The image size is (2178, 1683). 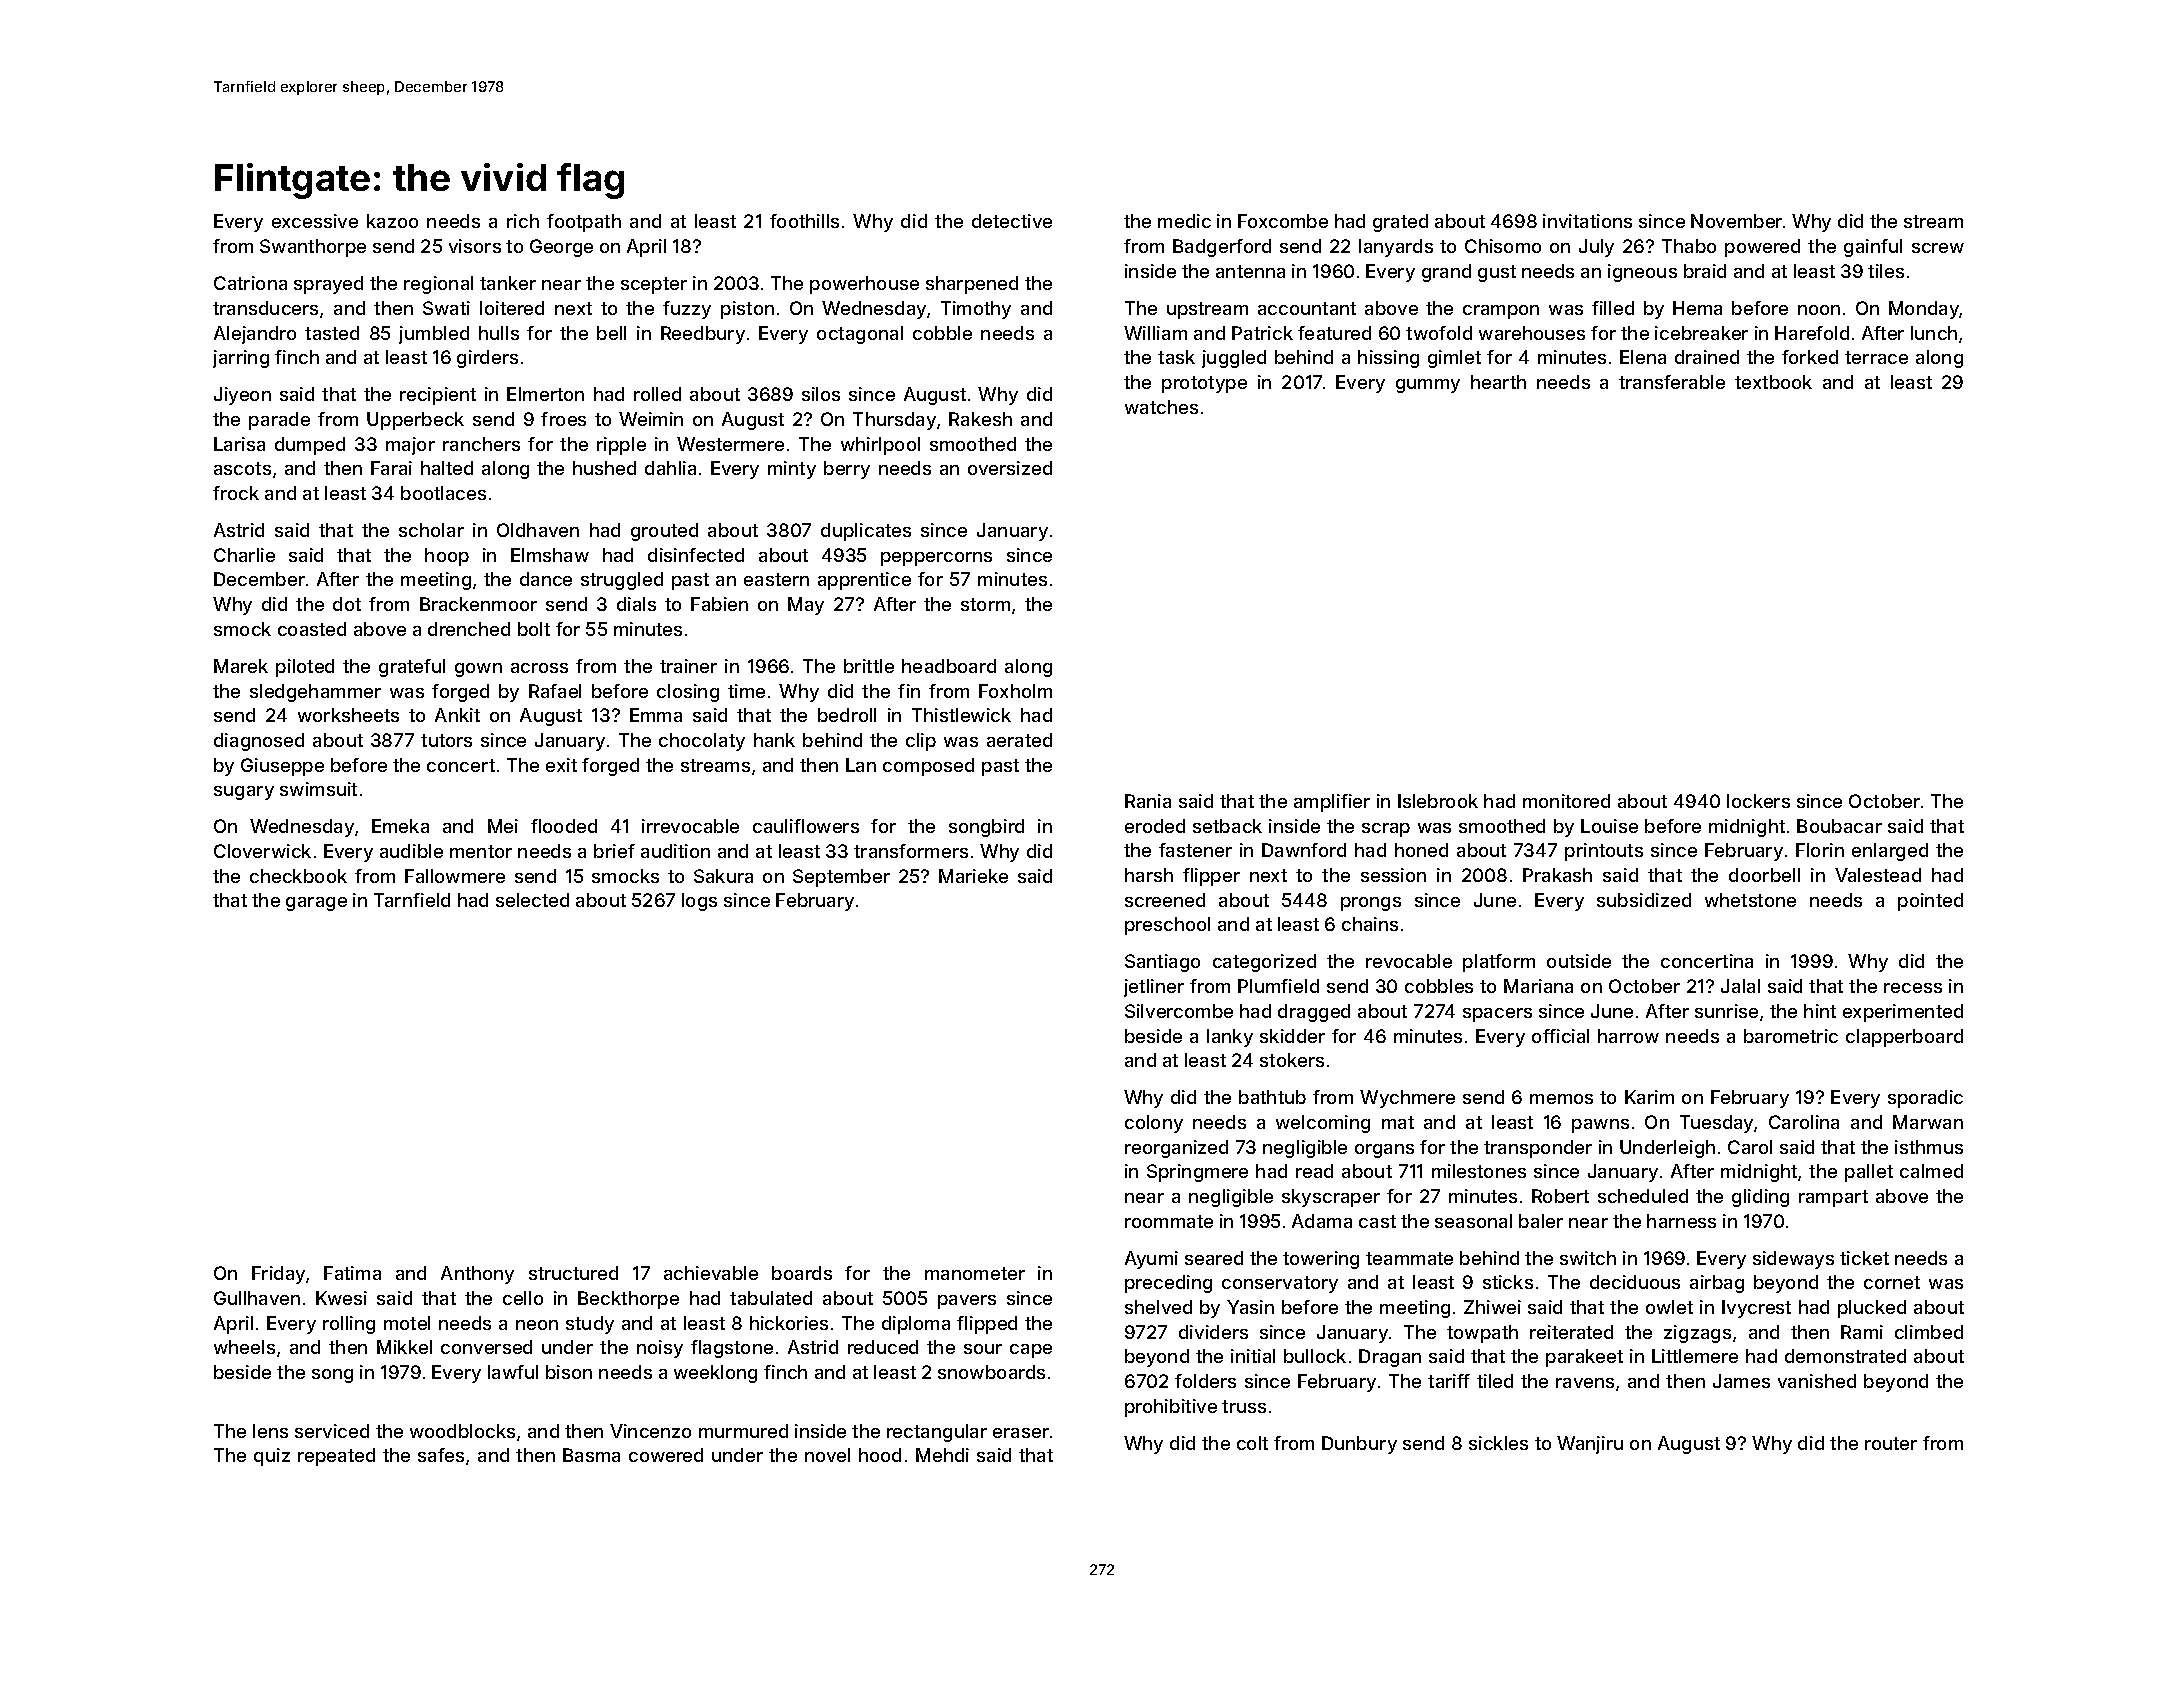 I want to click on detective, so click(x=1012, y=221).
